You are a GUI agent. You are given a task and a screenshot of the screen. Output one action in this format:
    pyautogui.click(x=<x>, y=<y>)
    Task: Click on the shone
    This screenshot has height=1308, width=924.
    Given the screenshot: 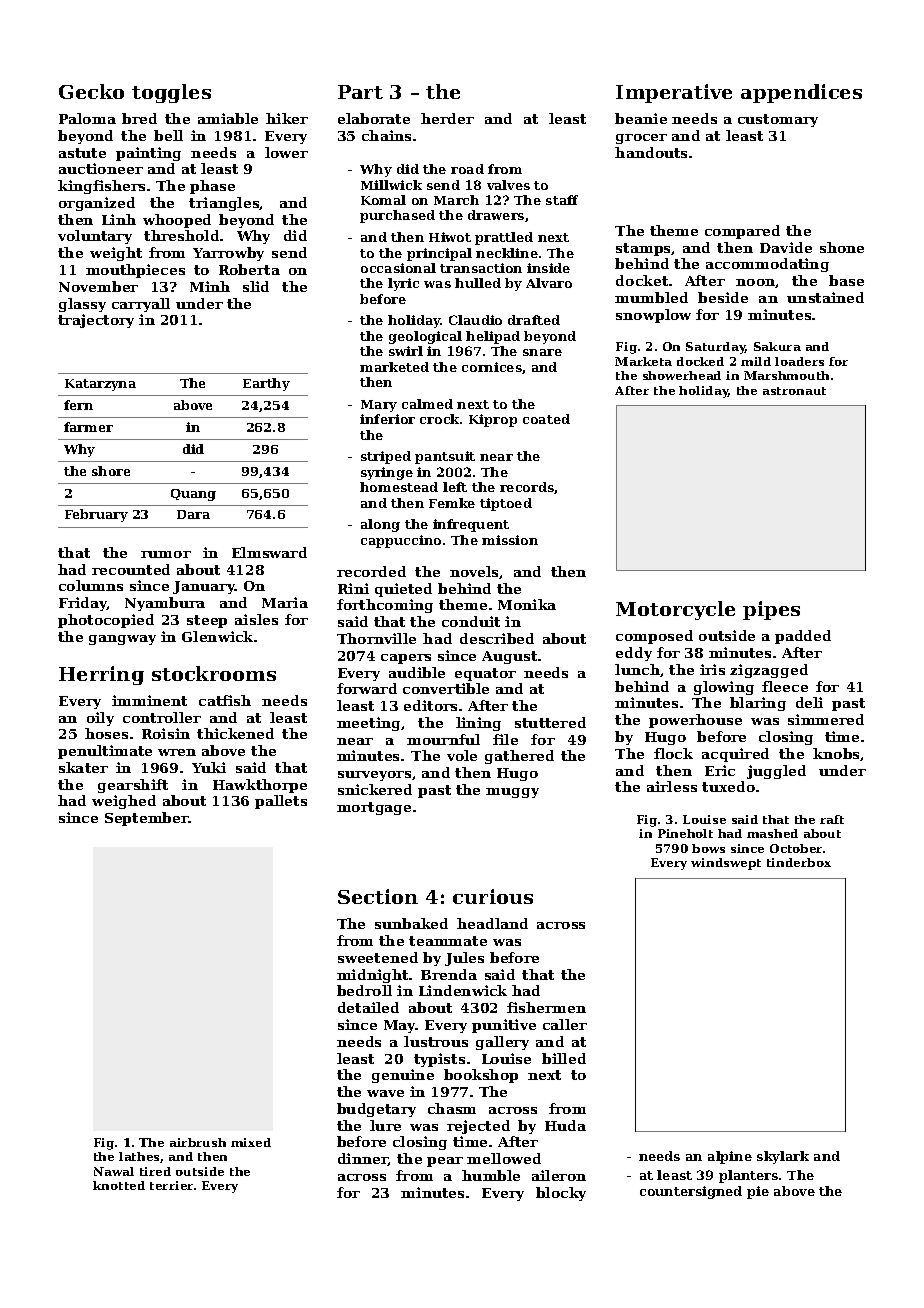 What is the action you would take?
    pyautogui.click(x=842, y=247)
